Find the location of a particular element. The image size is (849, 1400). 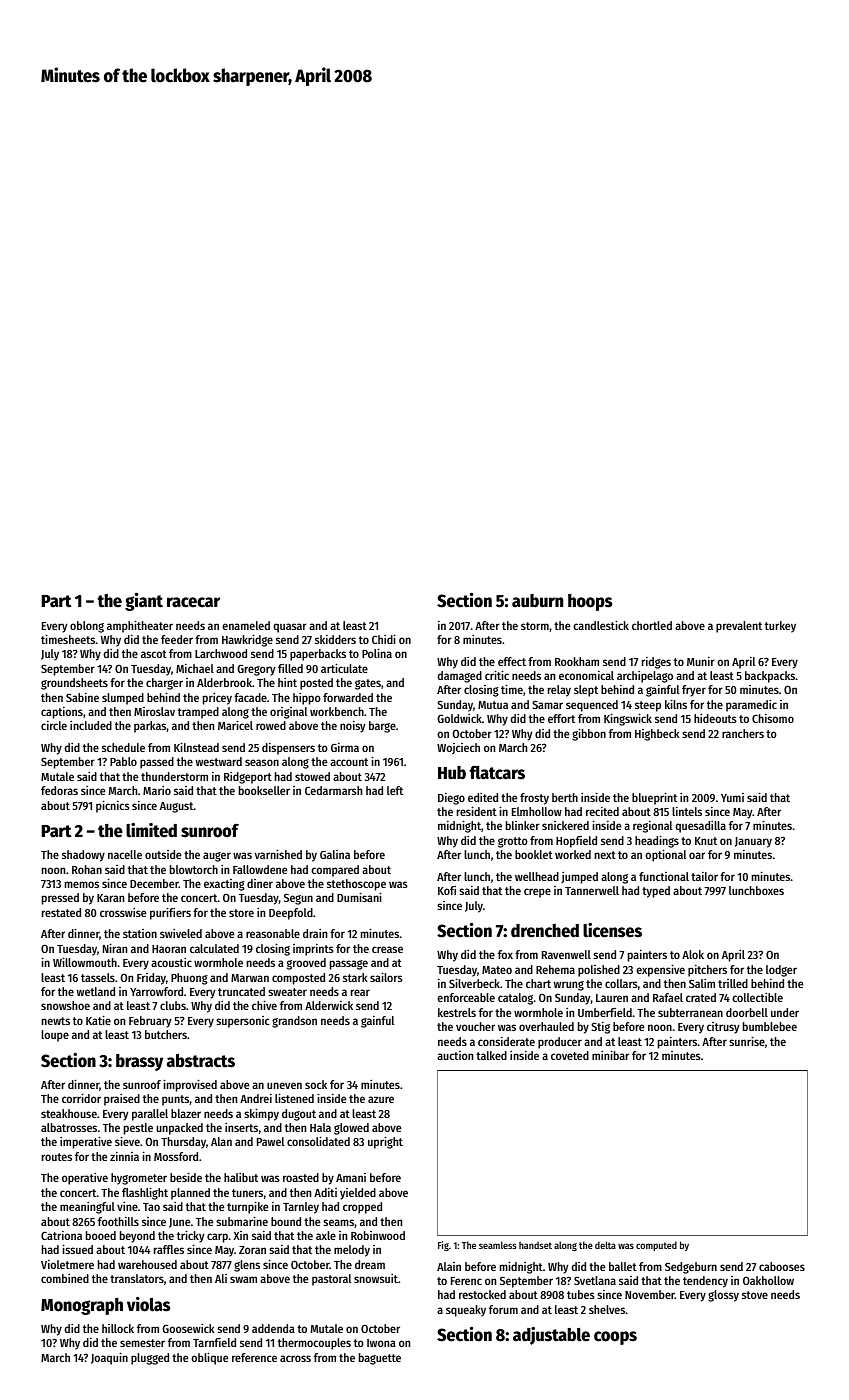

coops is located at coordinates (615, 1338).
